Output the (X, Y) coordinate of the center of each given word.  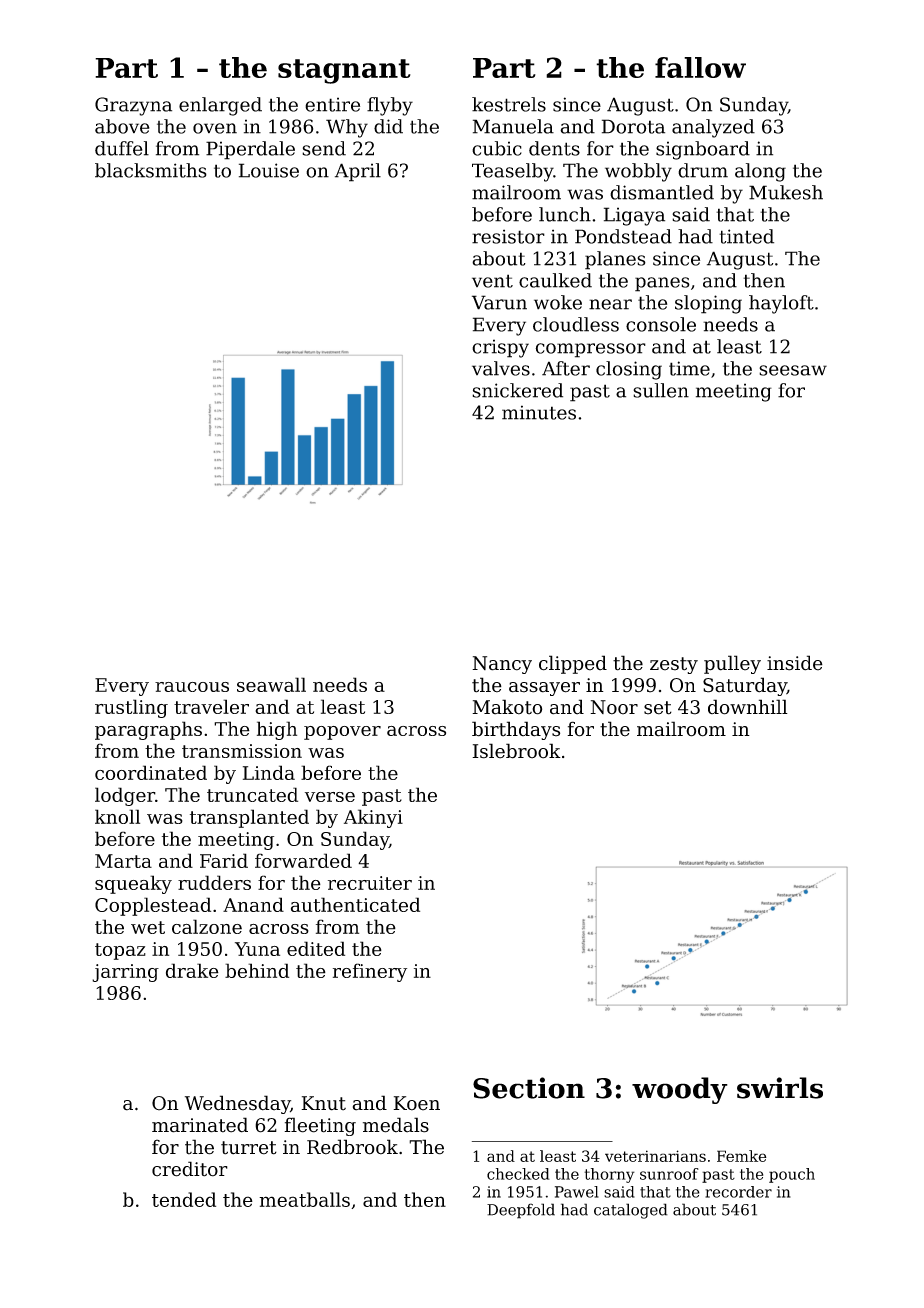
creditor (190, 1169)
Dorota (633, 126)
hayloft (781, 304)
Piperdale (250, 150)
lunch (565, 214)
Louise (269, 170)
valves (501, 368)
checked (518, 1174)
